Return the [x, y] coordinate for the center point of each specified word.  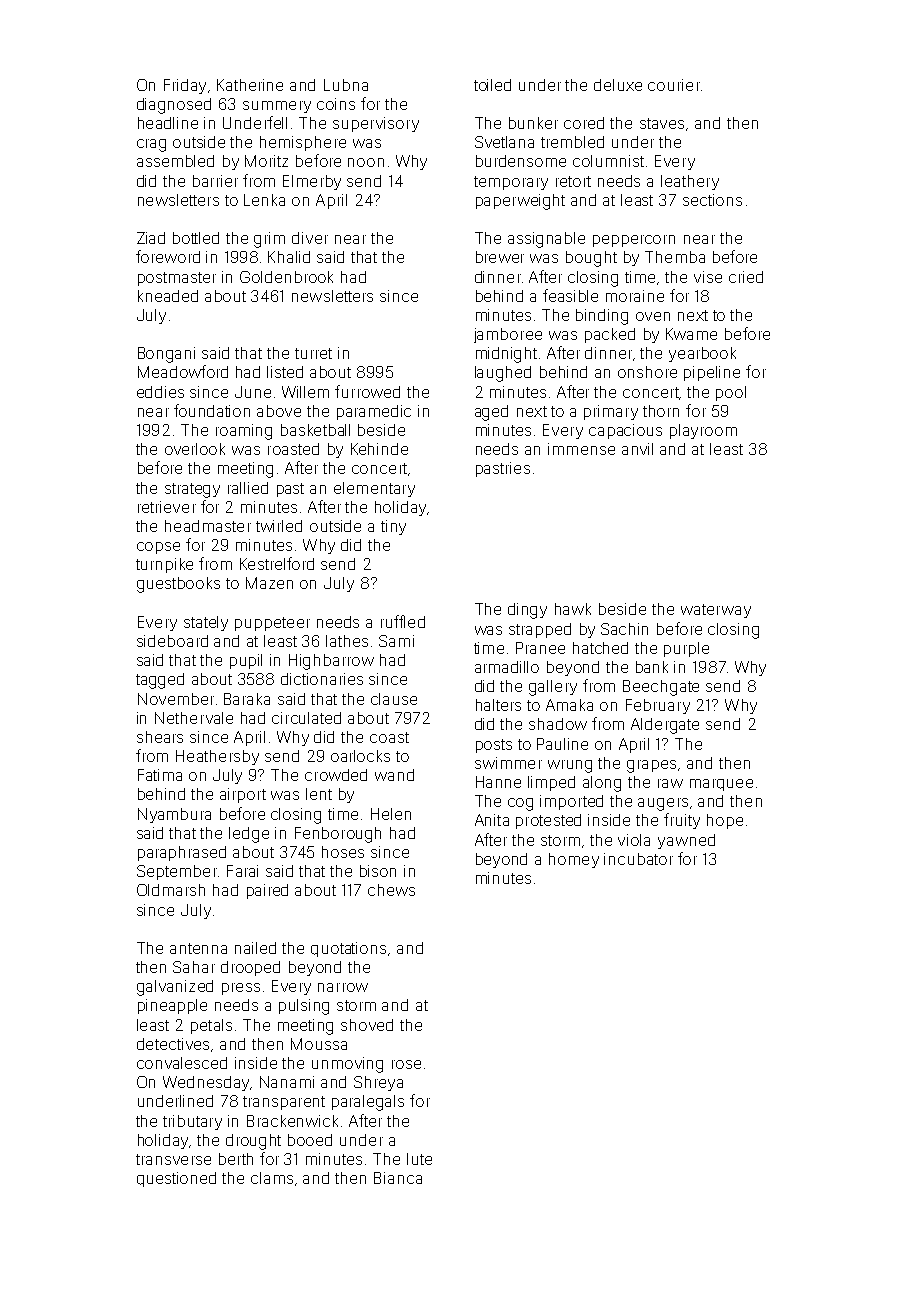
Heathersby [217, 757]
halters [498, 705]
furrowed [367, 391]
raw [670, 783]
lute [419, 1159]
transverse [173, 1159]
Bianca [398, 1178]
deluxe [618, 85]
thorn [661, 411]
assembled [175, 161]
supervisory [376, 124]
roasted [293, 449]
